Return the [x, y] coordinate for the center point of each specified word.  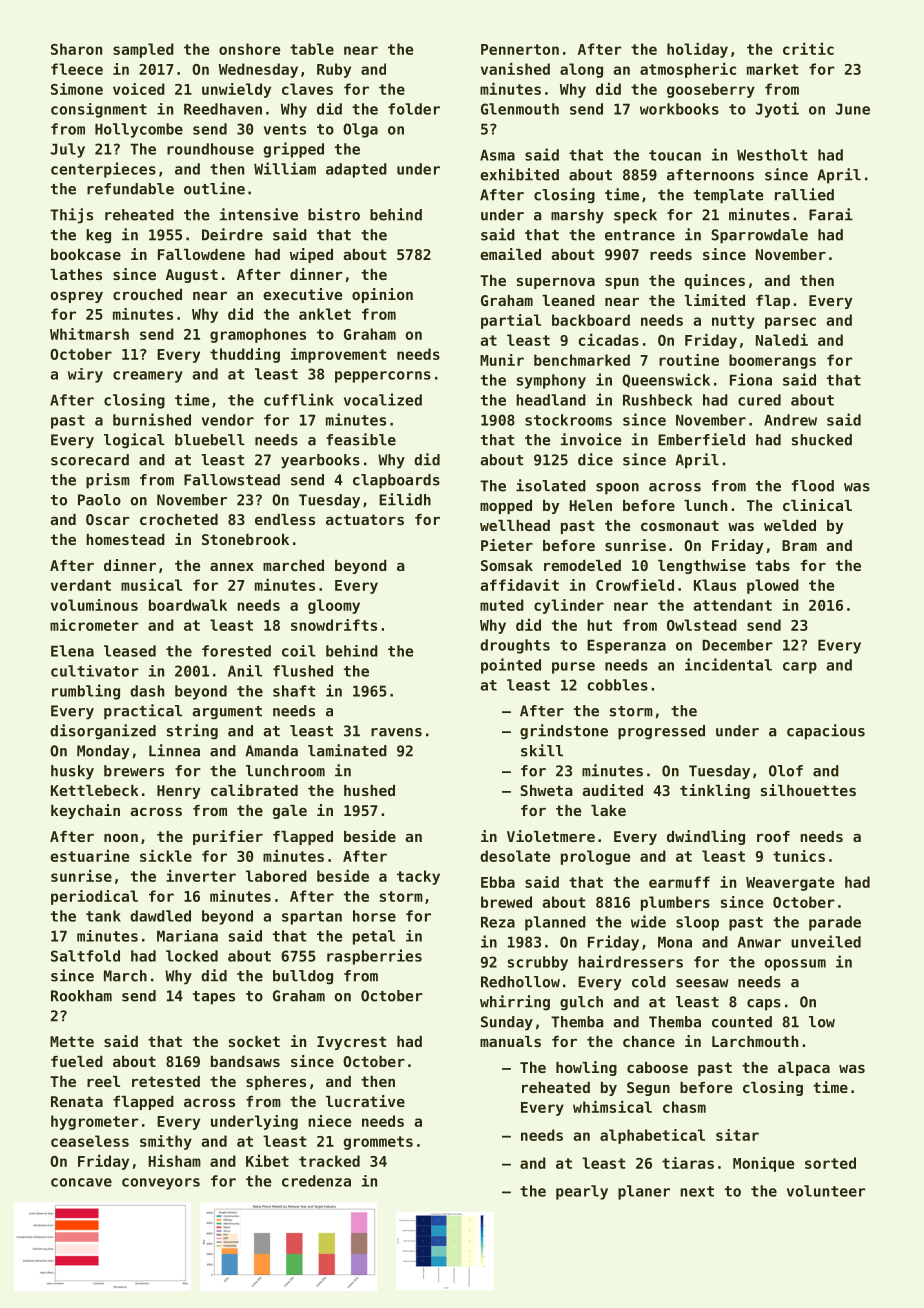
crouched [147, 294]
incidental [728, 664]
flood [813, 486]
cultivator [95, 671]
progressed [661, 732]
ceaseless [90, 1141]
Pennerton [520, 49]
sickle [166, 855]
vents [285, 129]
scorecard [90, 460]
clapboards [396, 481]
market [772, 69]
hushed [369, 790]
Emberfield [701, 439]
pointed [511, 666]
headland [551, 400]
